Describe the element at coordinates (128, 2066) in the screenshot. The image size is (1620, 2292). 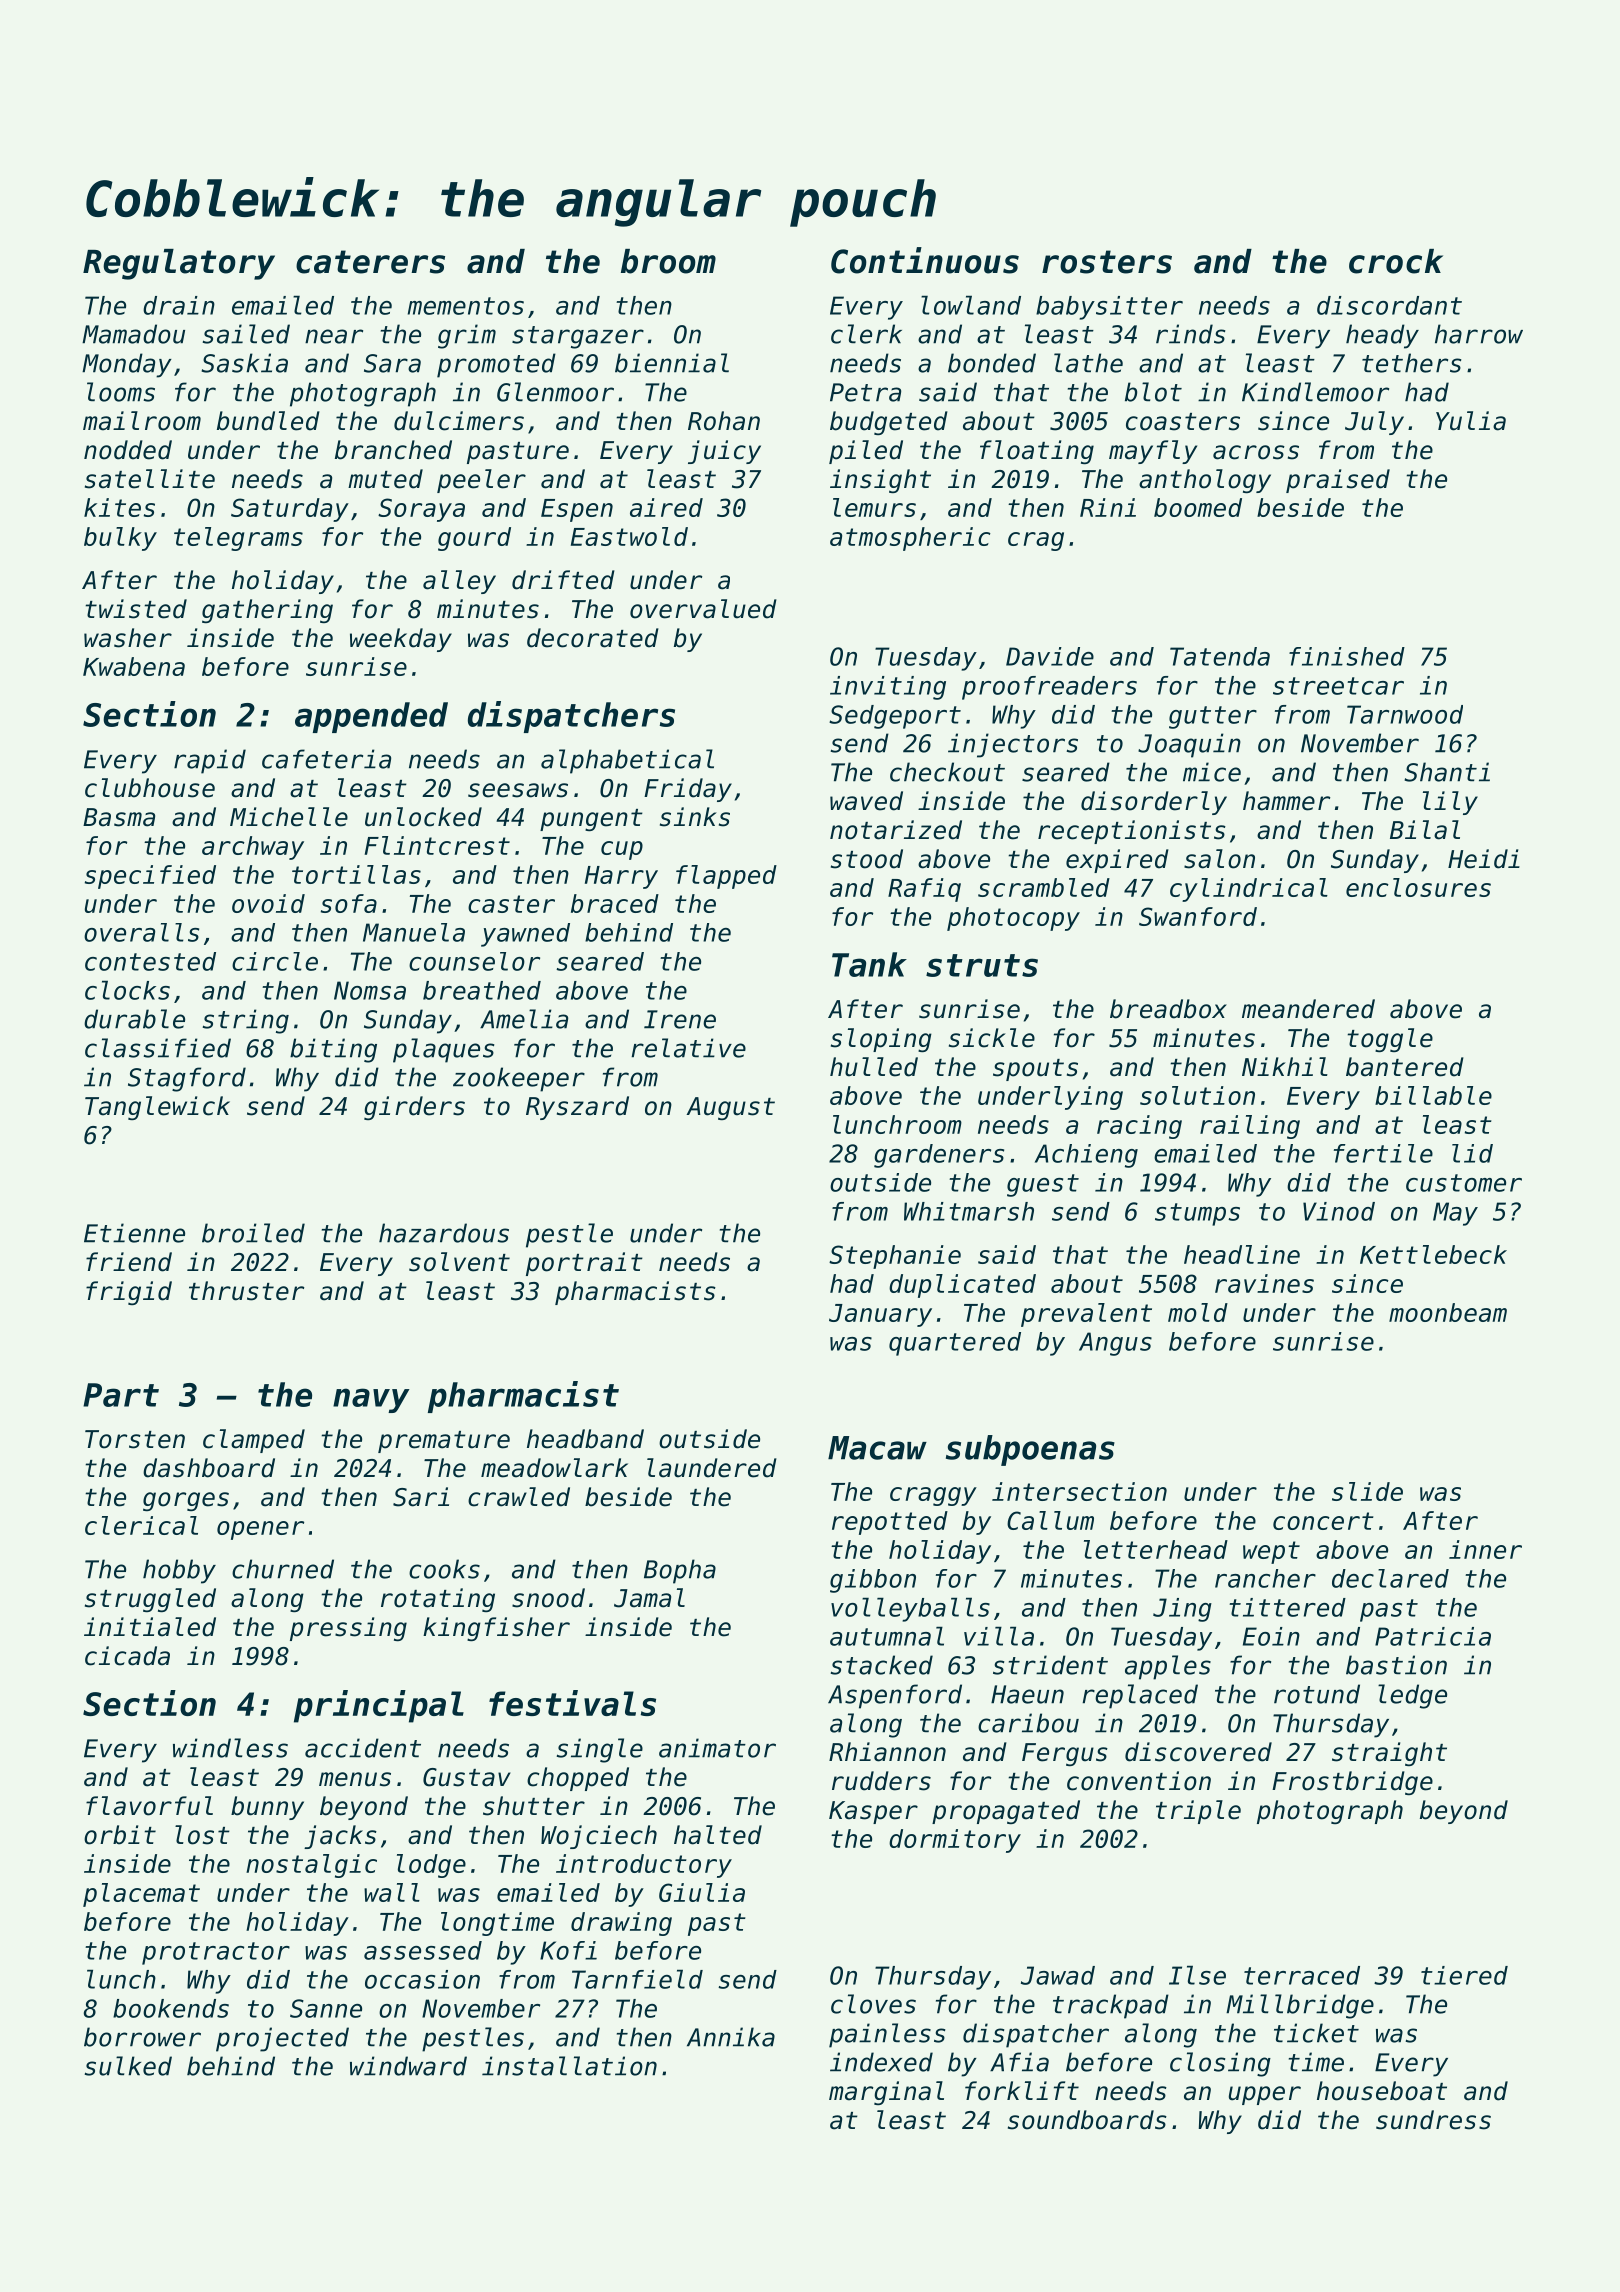
I see `sulked` at that location.
